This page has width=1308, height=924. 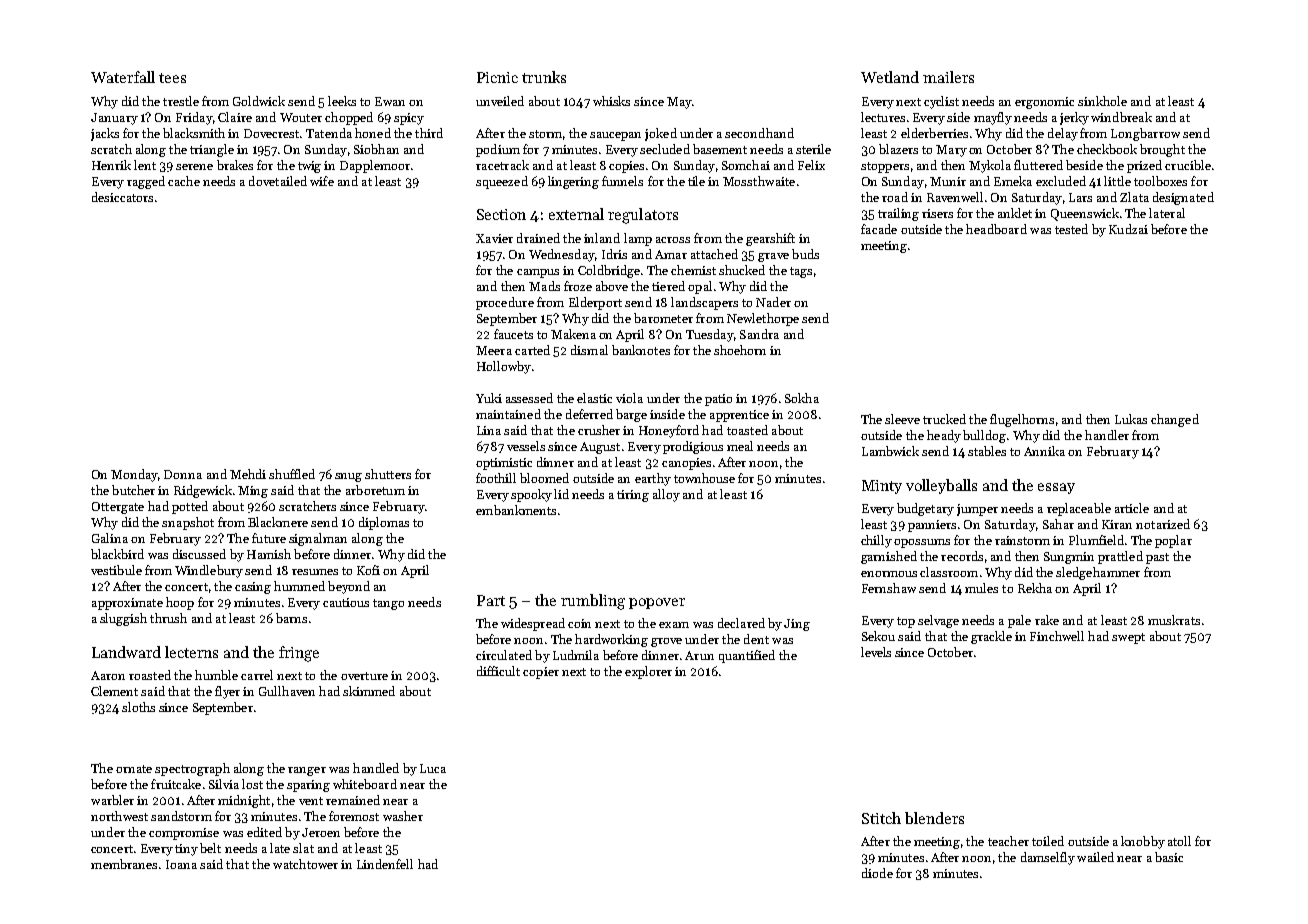 What do you see at coordinates (172, 78) in the page?
I see `tees` at bounding box center [172, 78].
